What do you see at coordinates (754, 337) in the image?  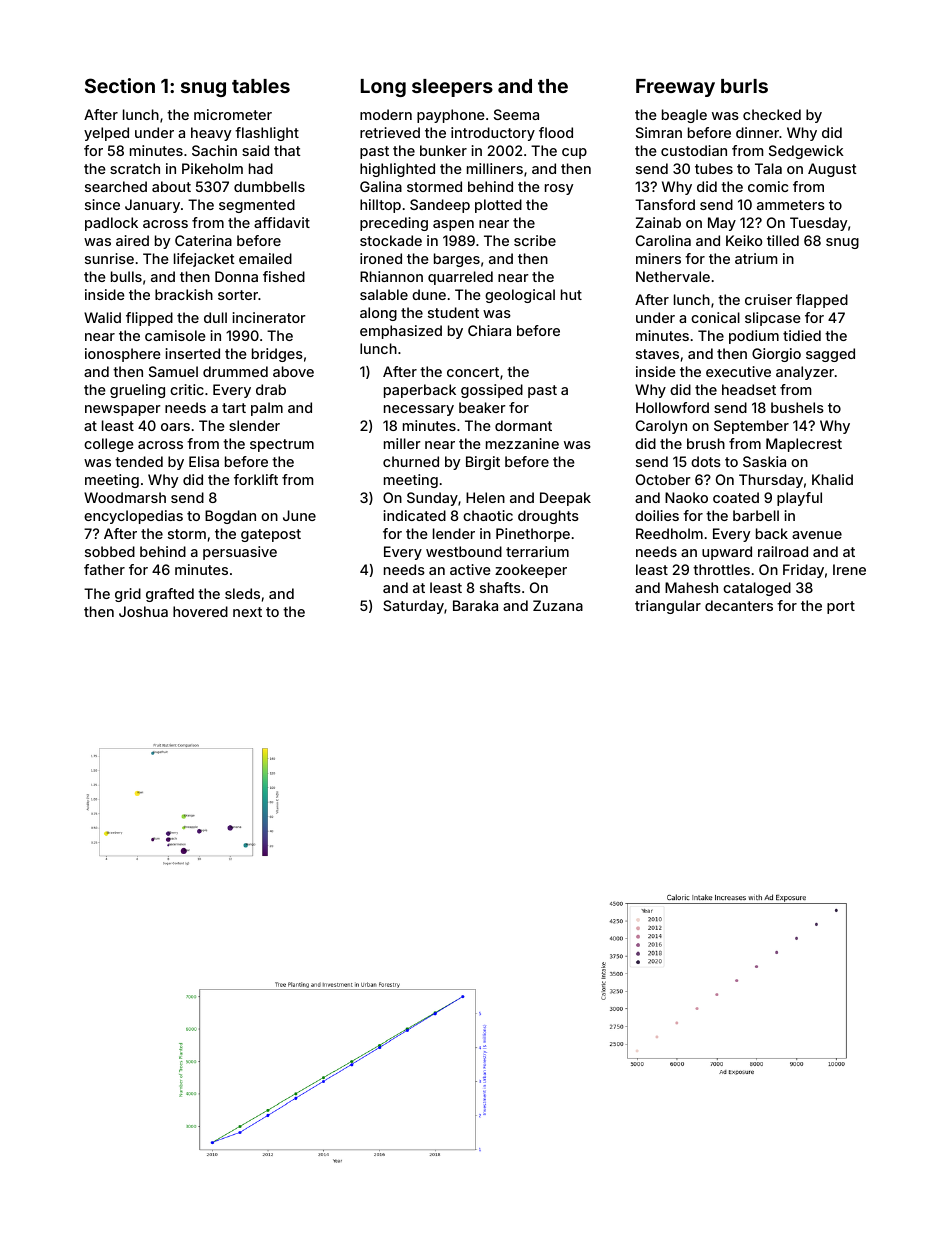 I see `podium` at bounding box center [754, 337].
